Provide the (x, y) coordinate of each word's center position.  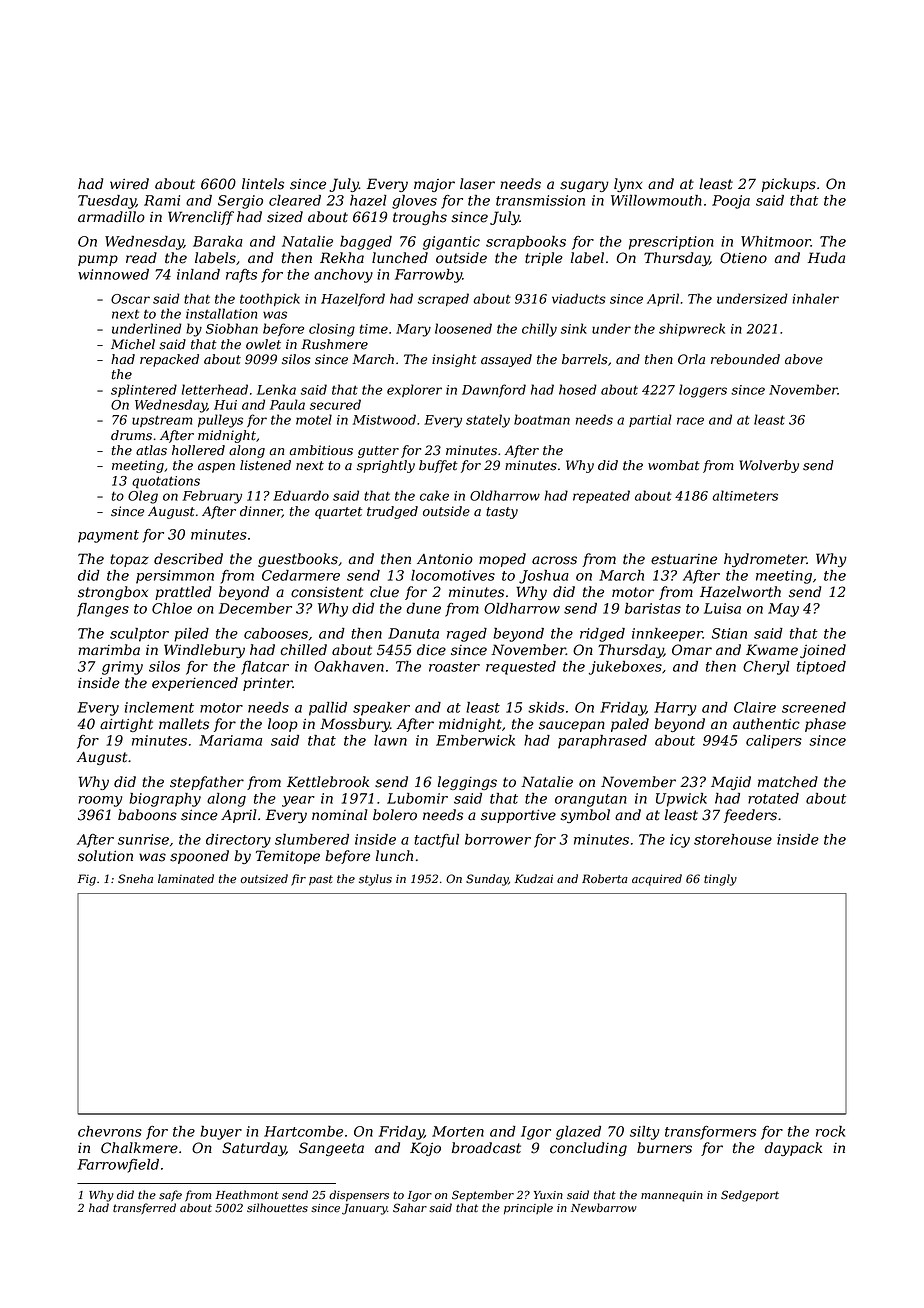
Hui (225, 405)
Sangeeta (331, 1149)
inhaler (815, 298)
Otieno (743, 258)
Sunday (487, 880)
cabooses (276, 633)
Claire (755, 707)
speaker (381, 709)
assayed (506, 360)
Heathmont (247, 1195)
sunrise (143, 839)
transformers (710, 1133)
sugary (584, 186)
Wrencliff (201, 218)
